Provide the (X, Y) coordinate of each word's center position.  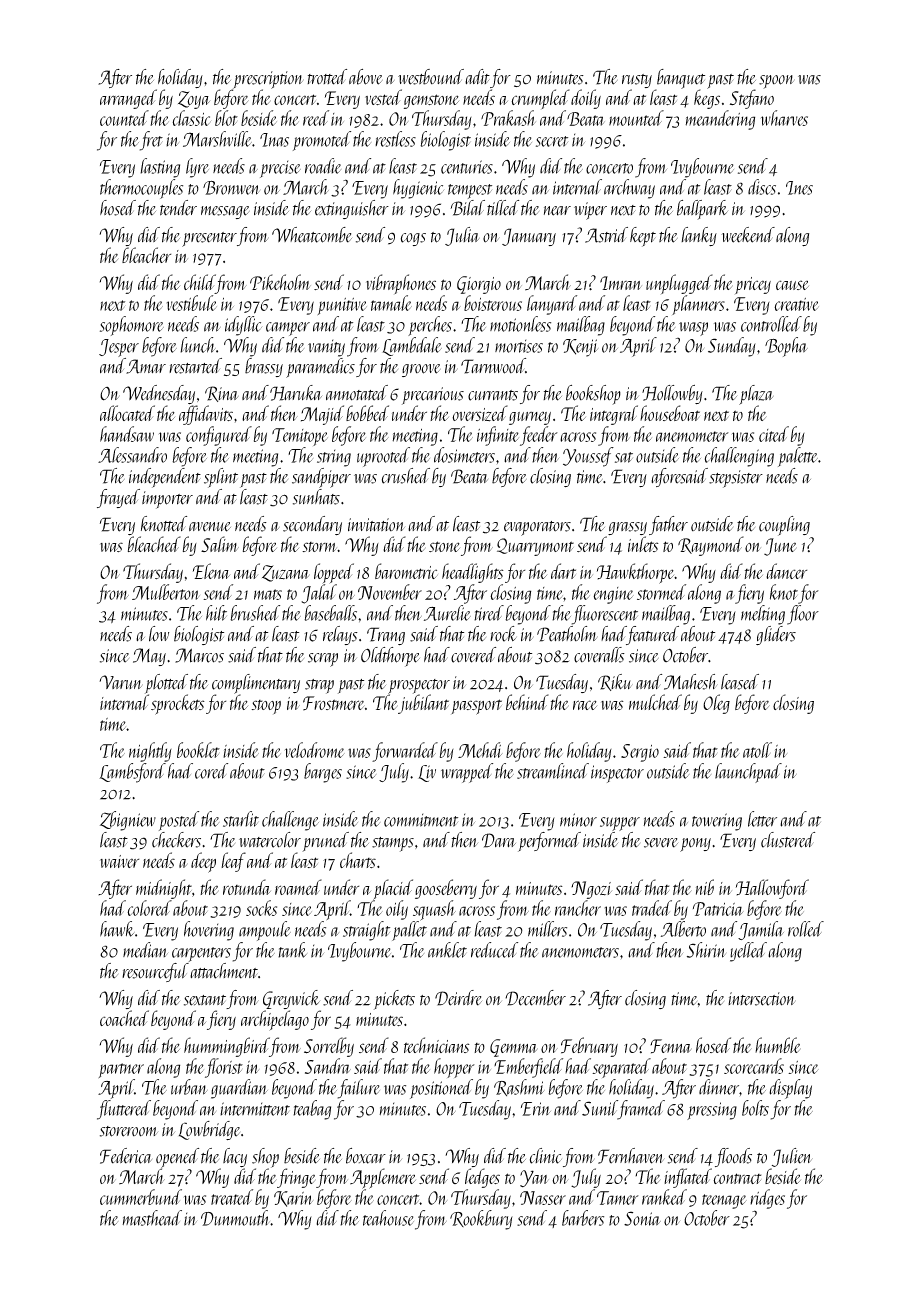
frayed (118, 498)
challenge (290, 821)
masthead (152, 1218)
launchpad (748, 773)
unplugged (679, 284)
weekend (748, 235)
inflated (688, 1178)
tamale (391, 303)
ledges (482, 1178)
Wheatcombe (312, 235)
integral (614, 415)
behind (527, 702)
